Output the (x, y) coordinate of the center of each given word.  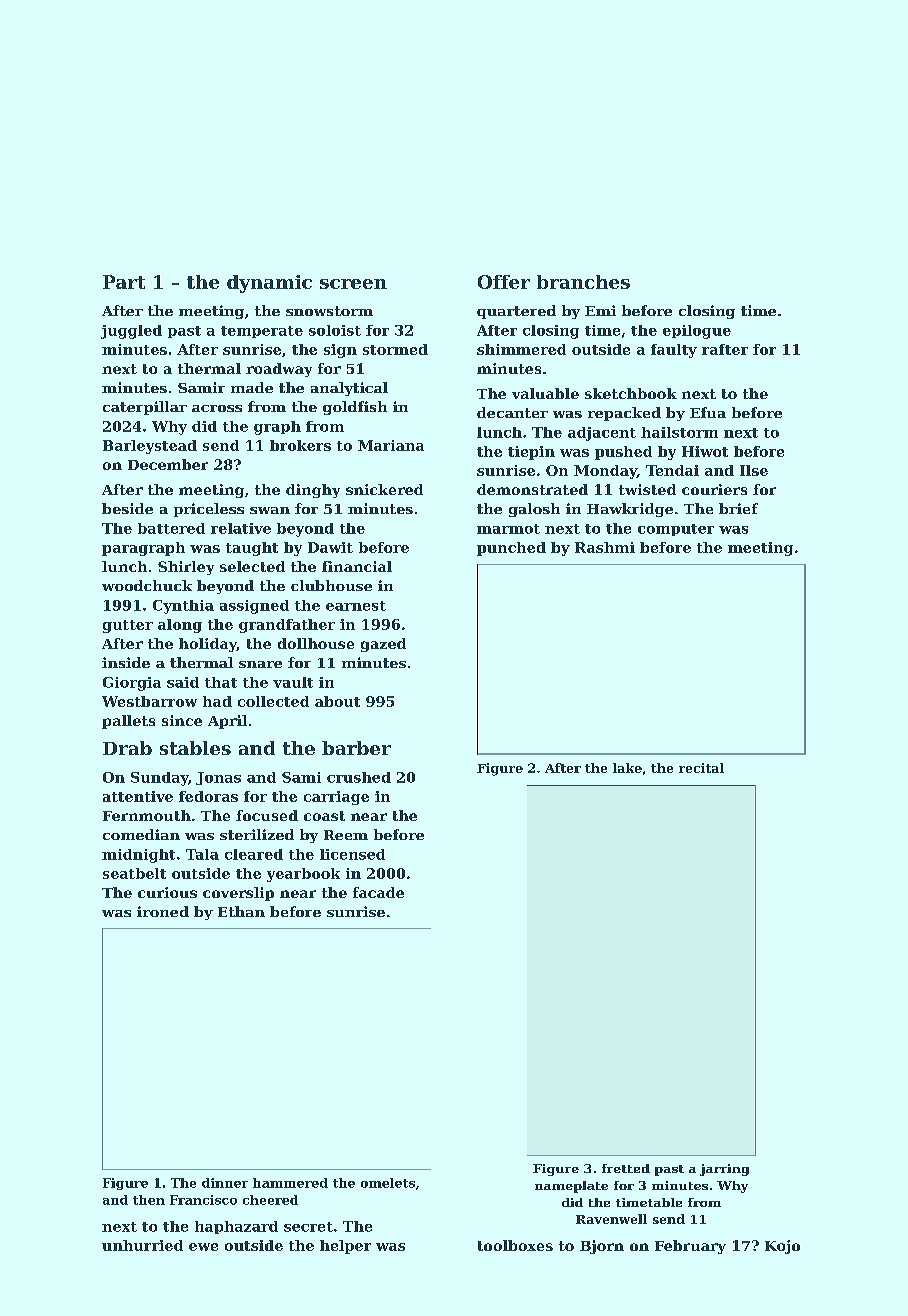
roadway (279, 370)
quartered (516, 312)
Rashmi (605, 547)
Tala (202, 854)
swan (270, 510)
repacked (624, 414)
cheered (270, 1200)
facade (378, 892)
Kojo (782, 1247)
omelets (388, 1183)
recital (701, 768)
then (149, 1200)
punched (511, 549)
